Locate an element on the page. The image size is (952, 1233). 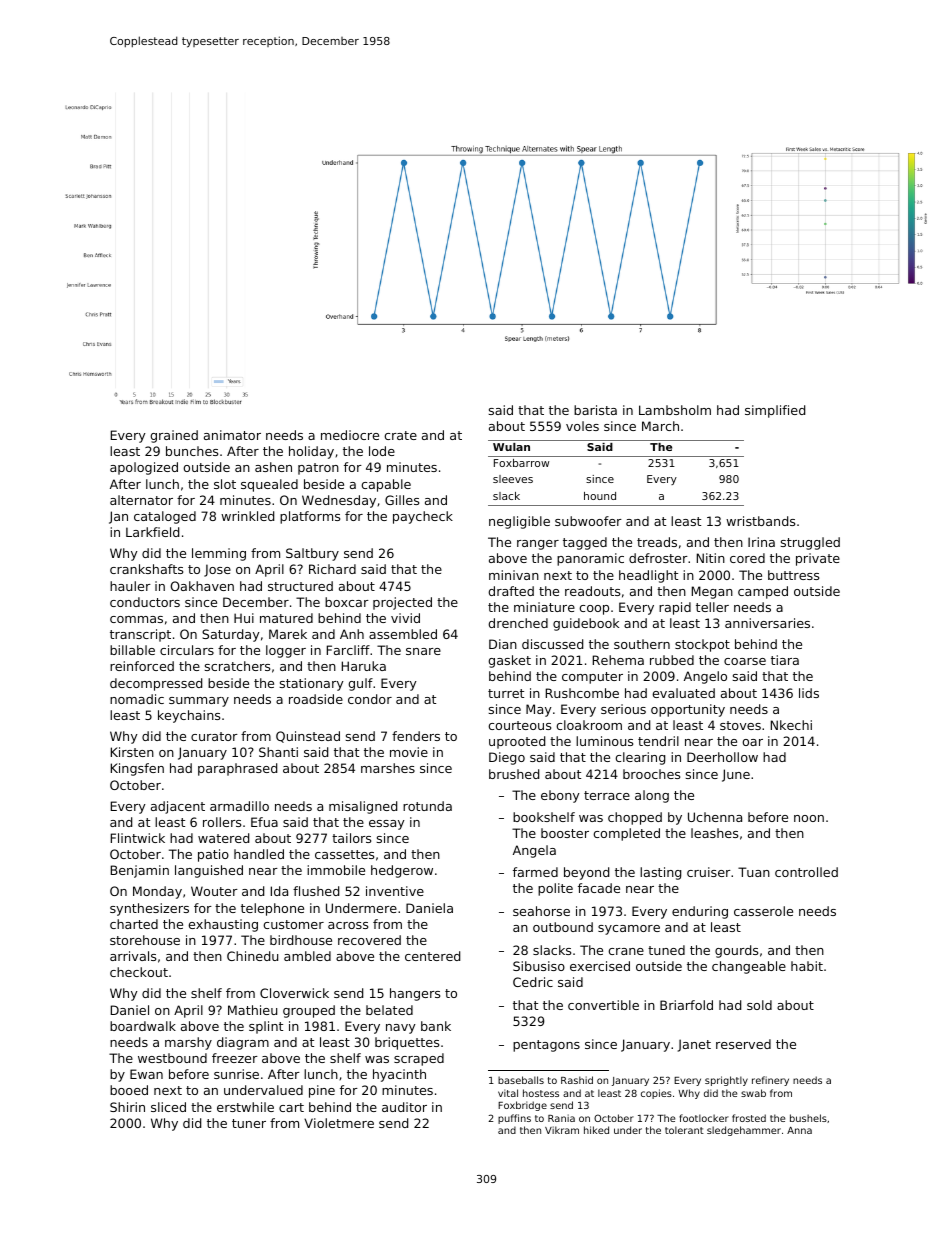
Quinstead is located at coordinates (308, 737).
